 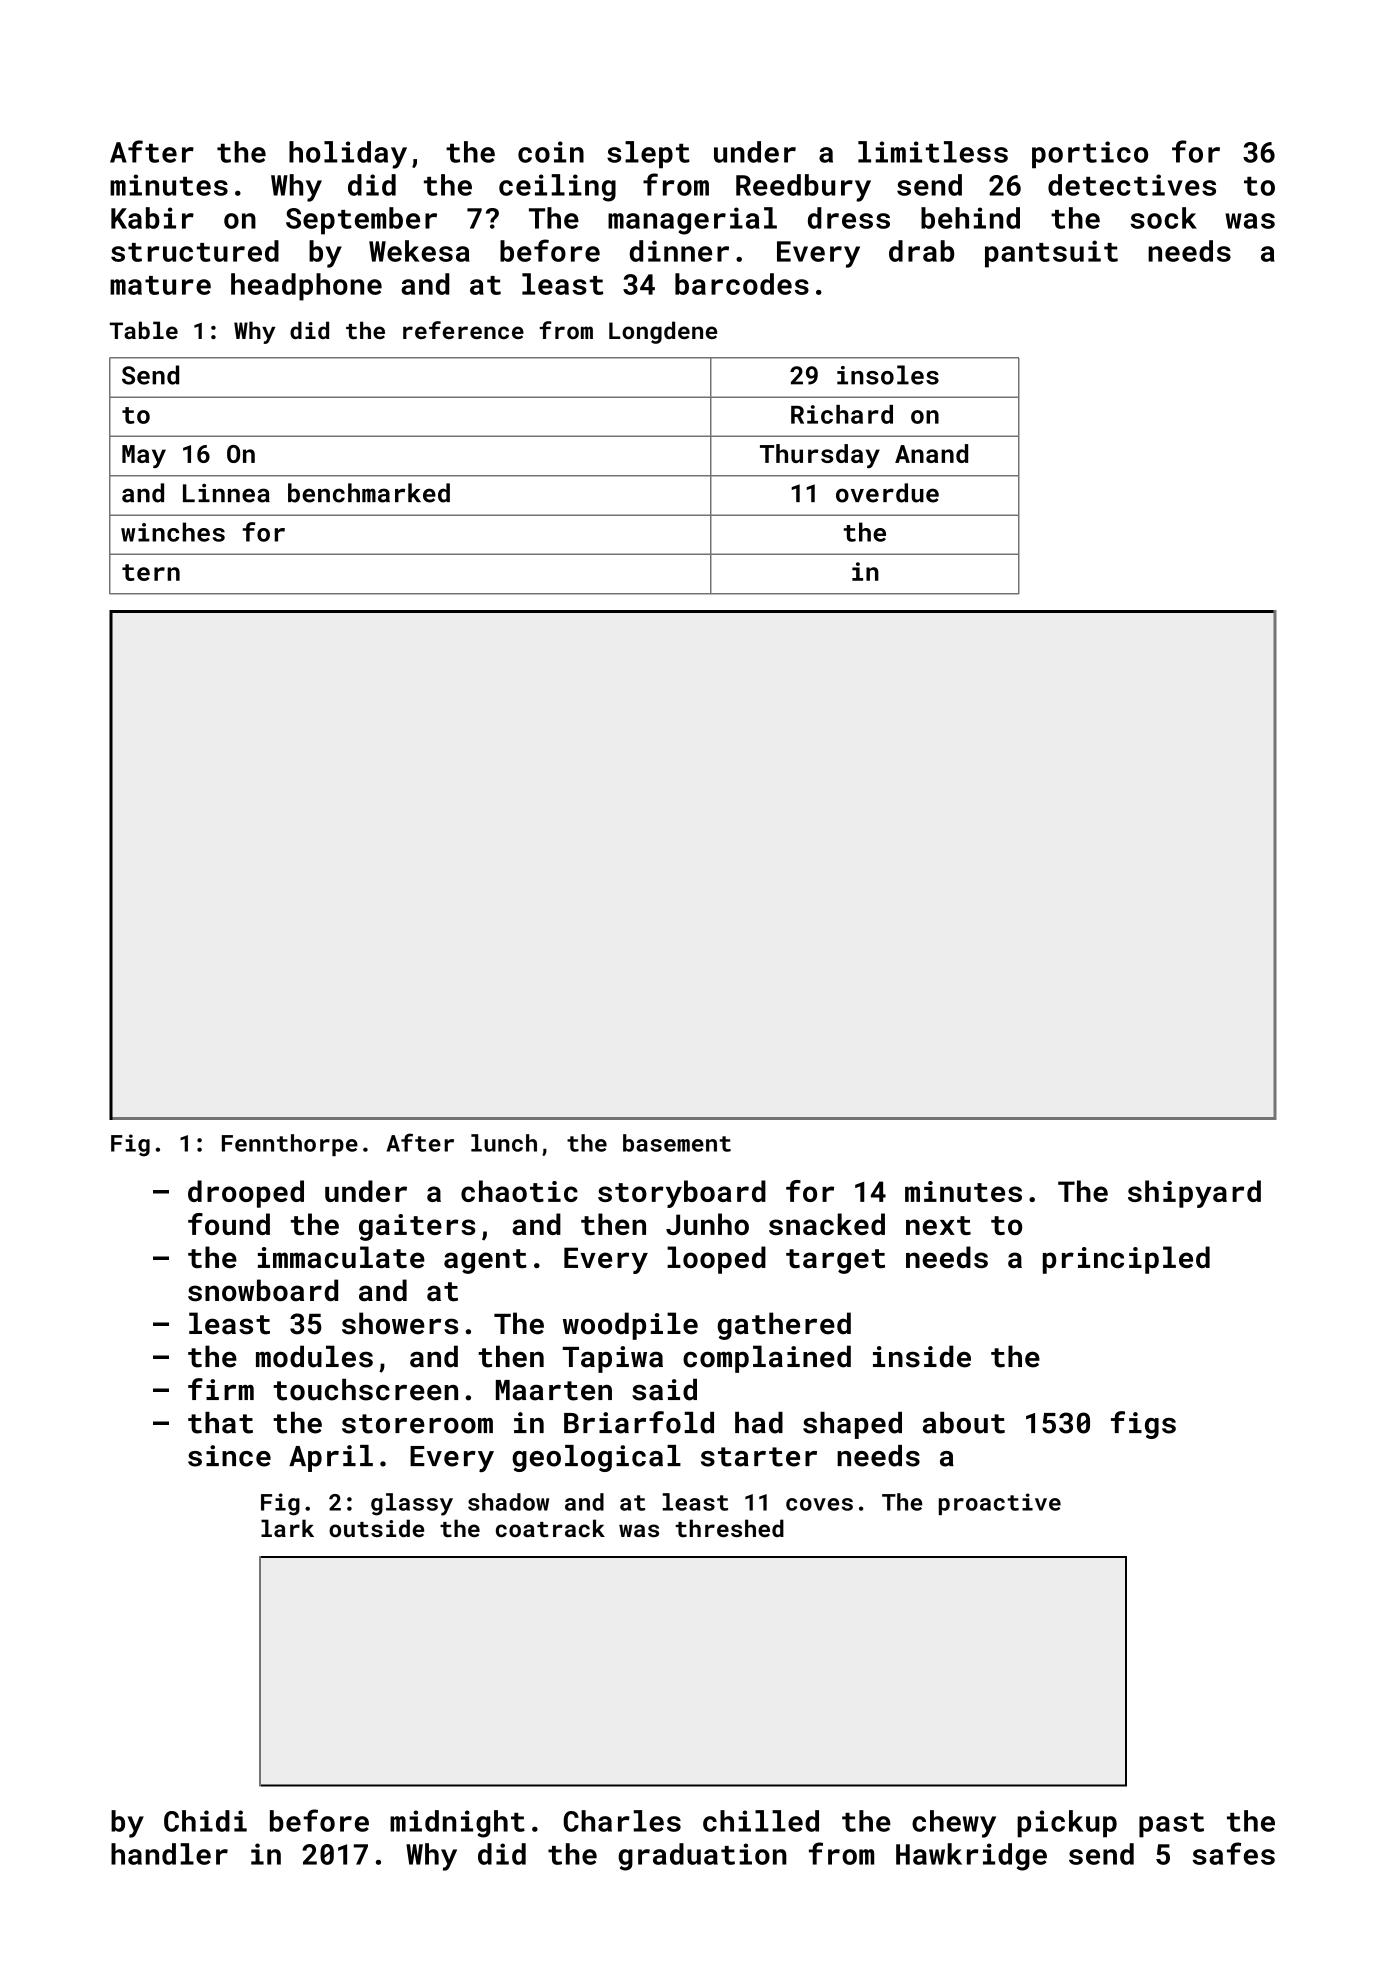 What do you see at coordinates (931, 453) in the screenshot?
I see `Anand` at bounding box center [931, 453].
